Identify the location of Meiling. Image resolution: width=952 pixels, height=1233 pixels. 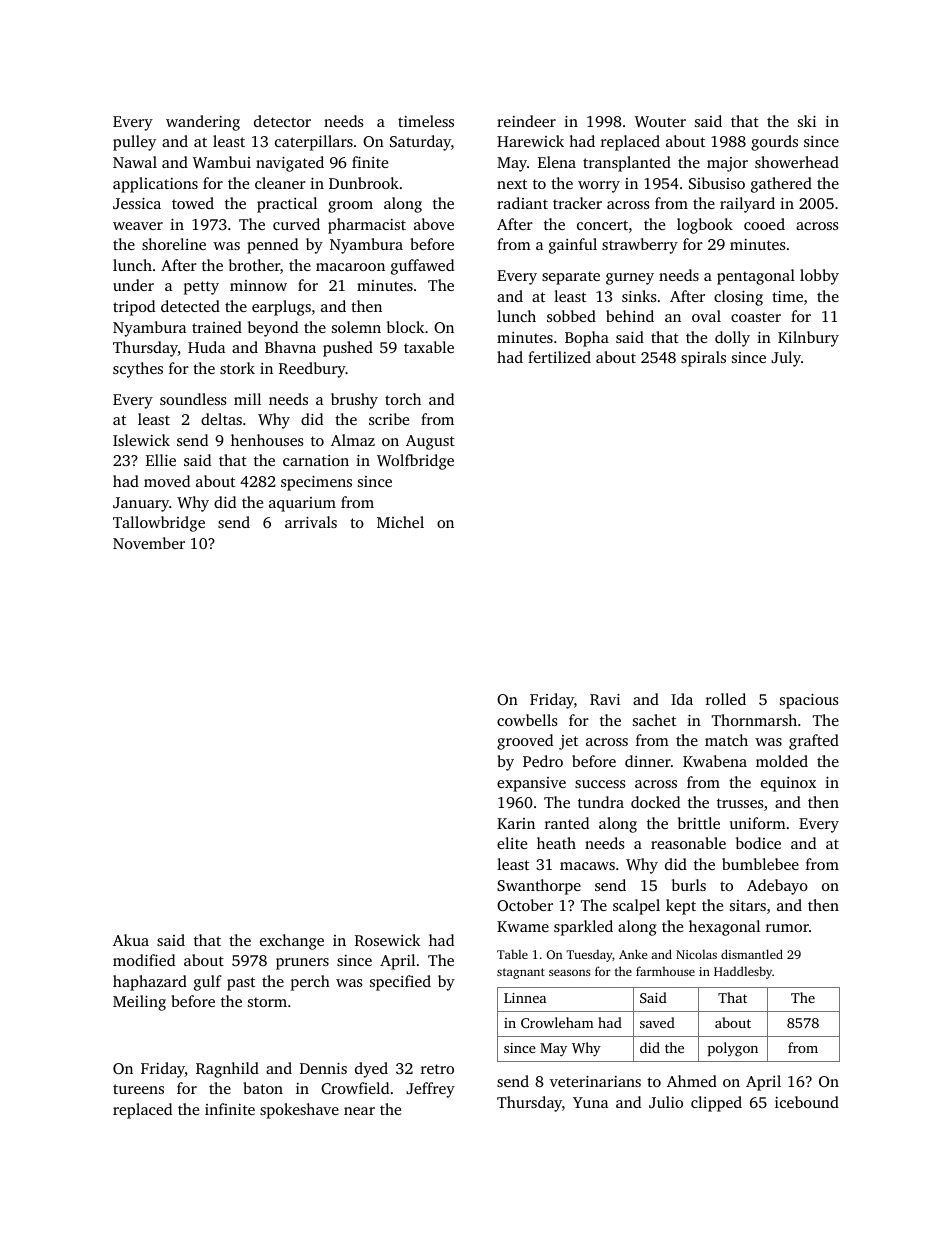
(139, 1003).
